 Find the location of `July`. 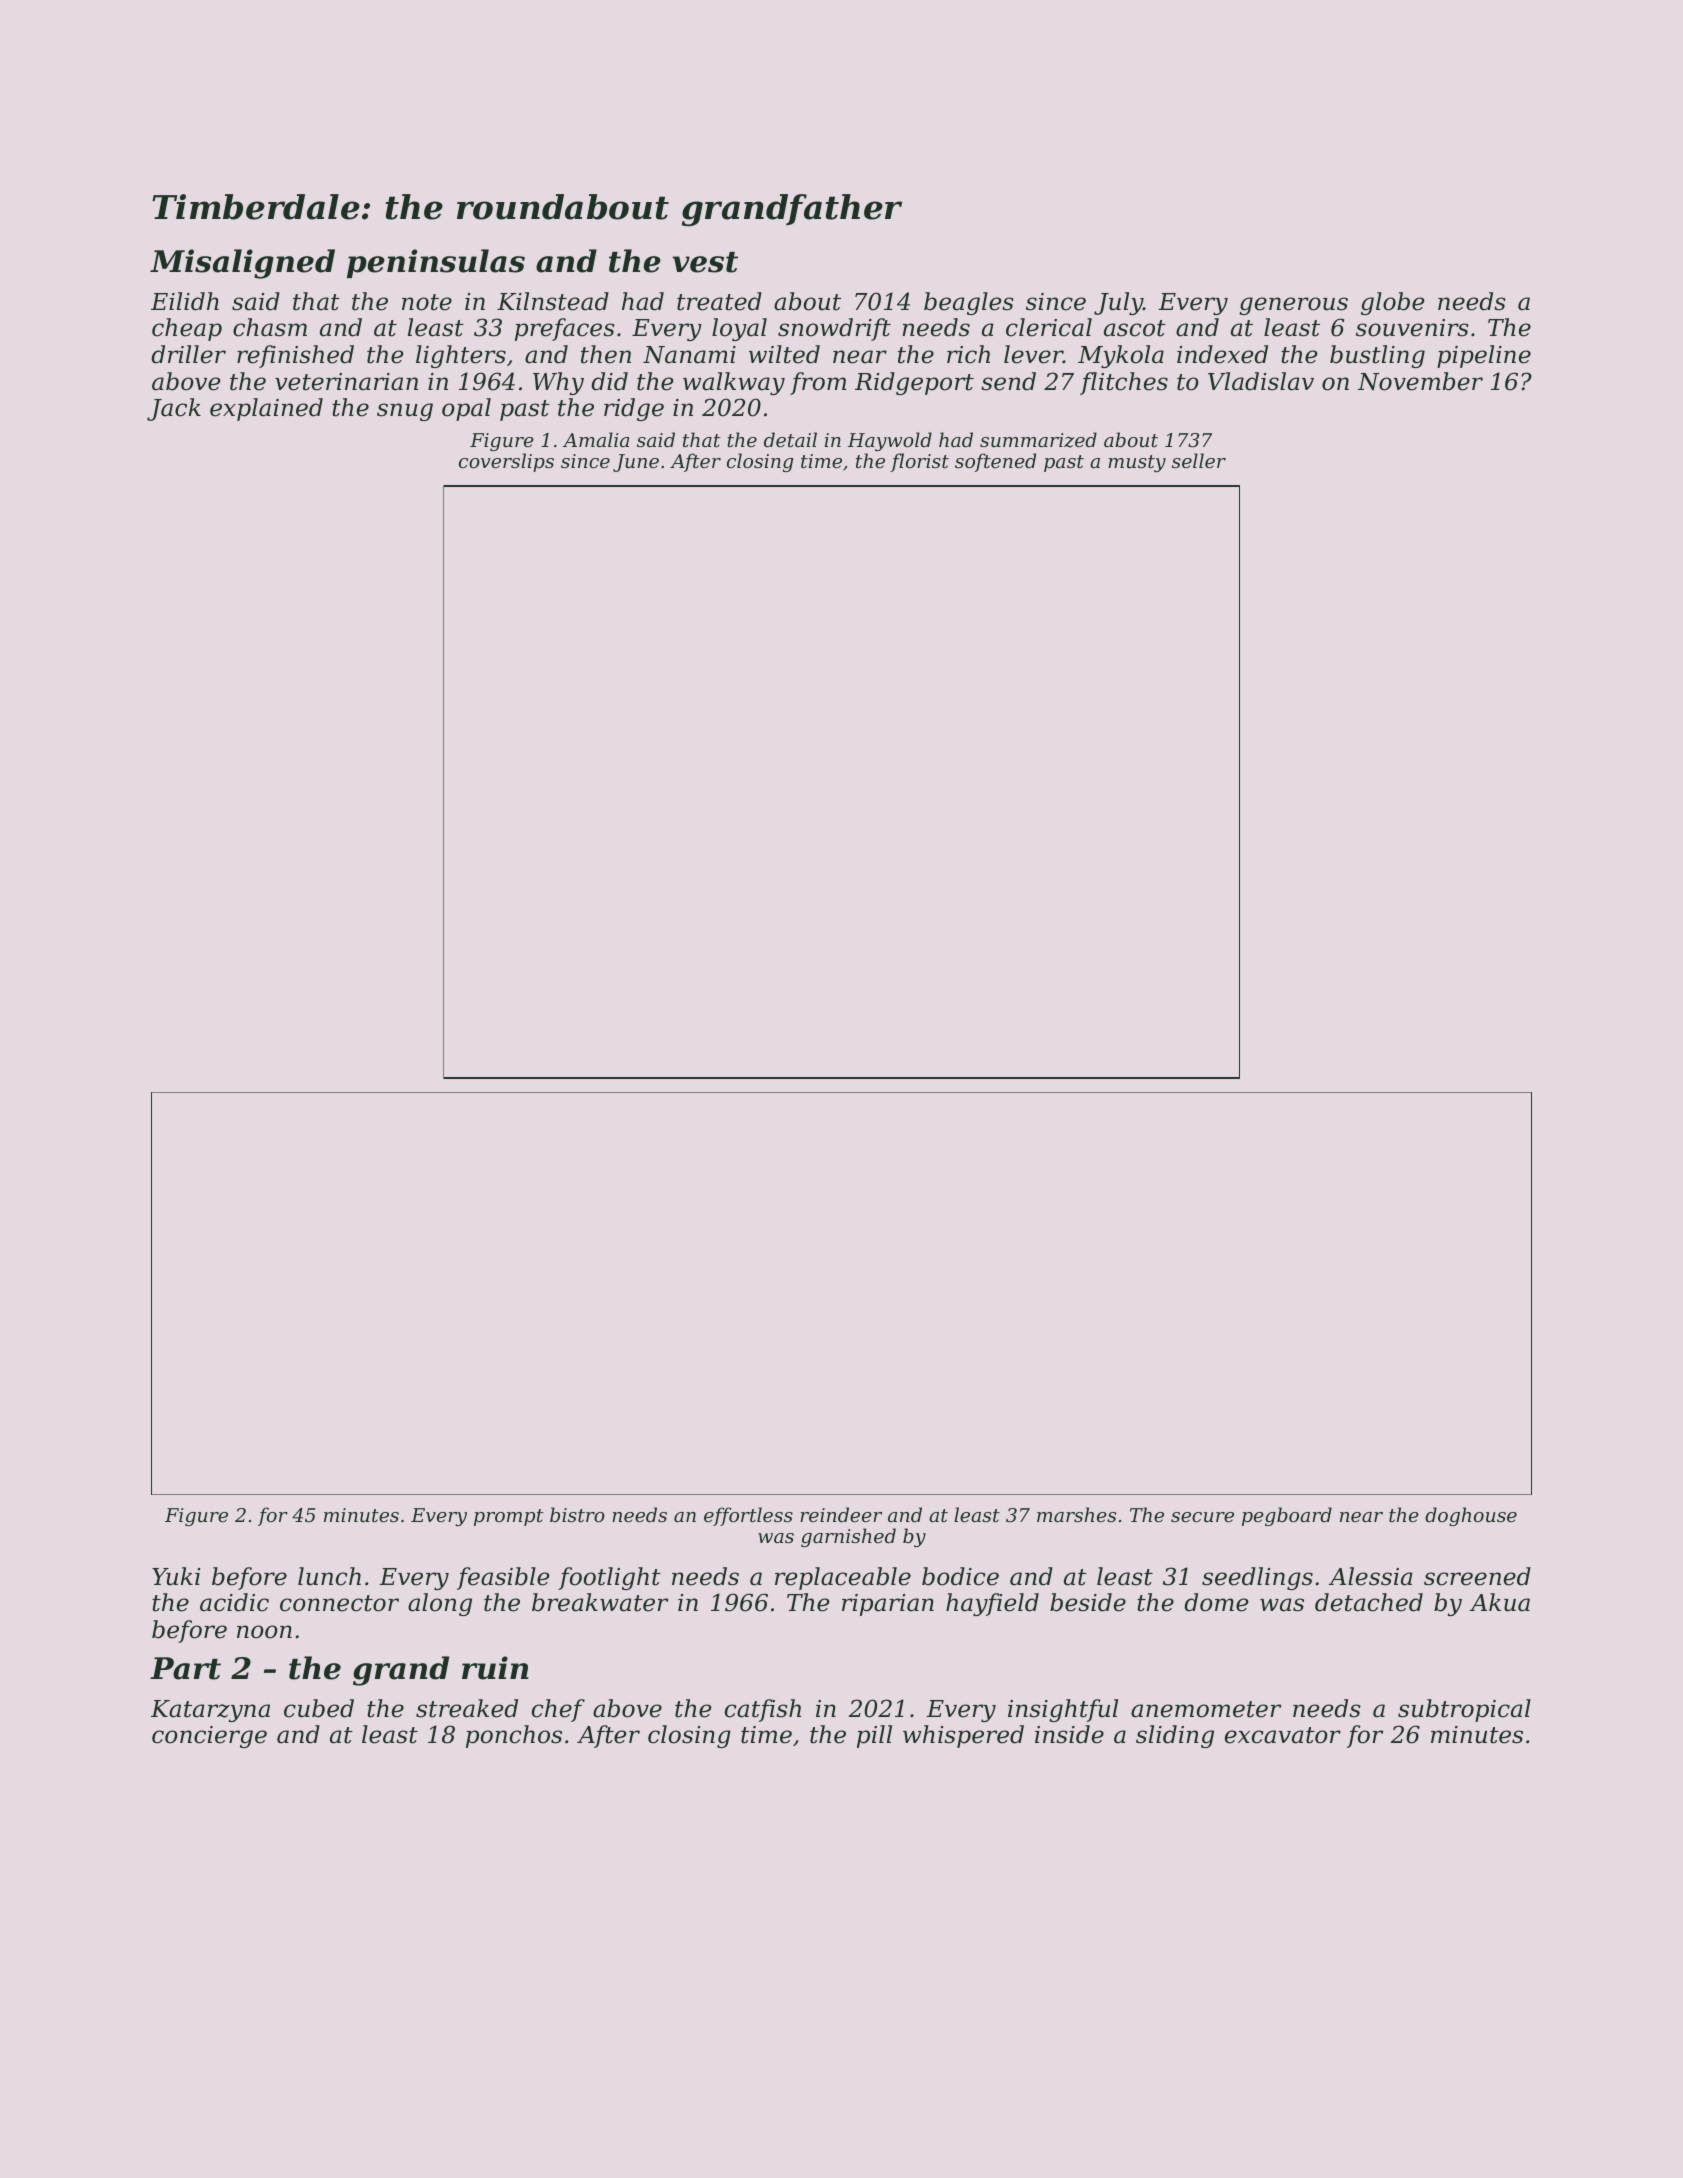

July is located at coordinates (1118, 303).
